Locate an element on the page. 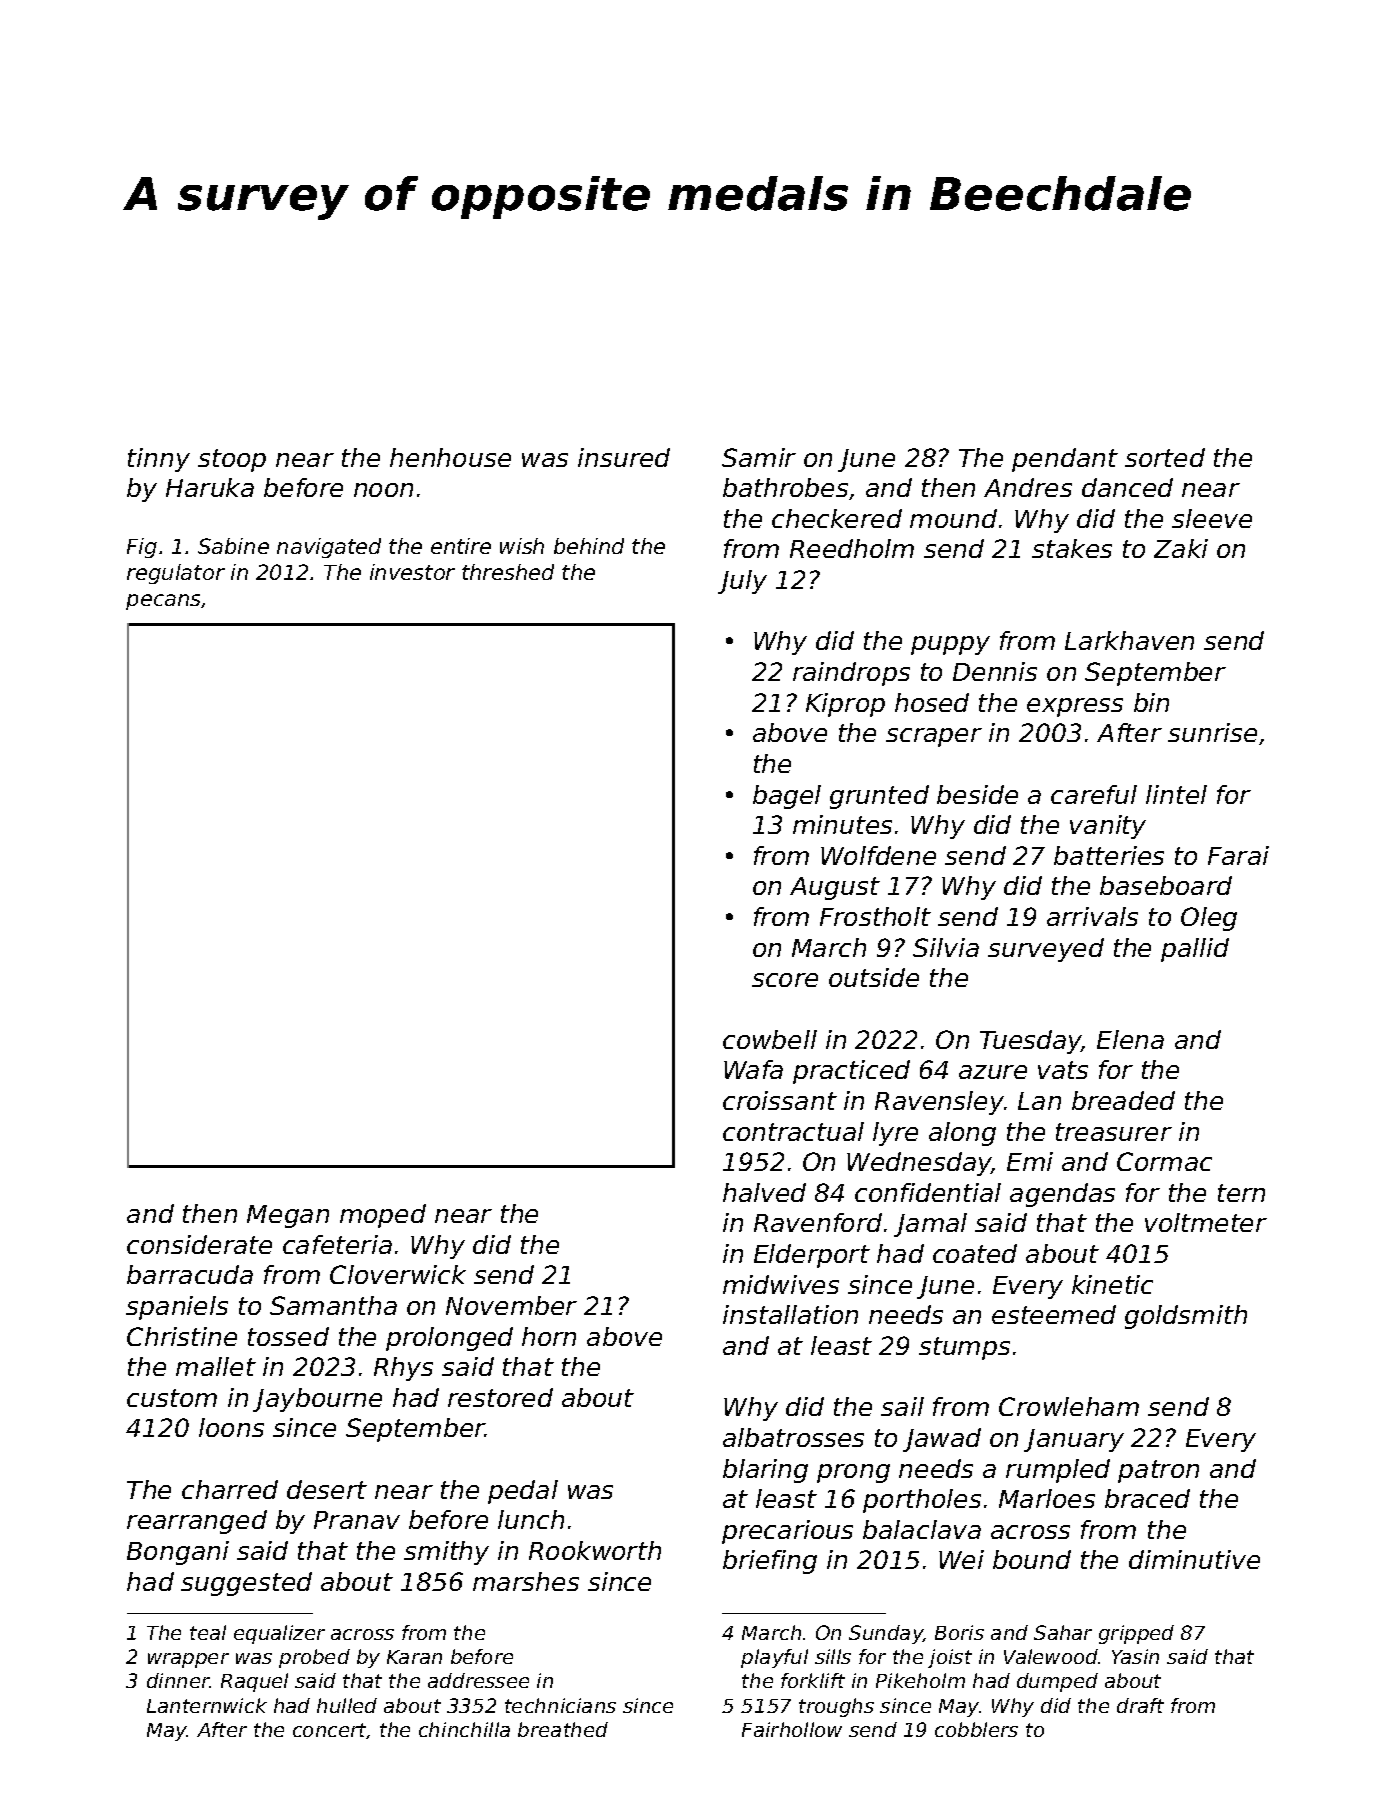 This page has width=1397, height=1808. minutes is located at coordinates (842, 824).
